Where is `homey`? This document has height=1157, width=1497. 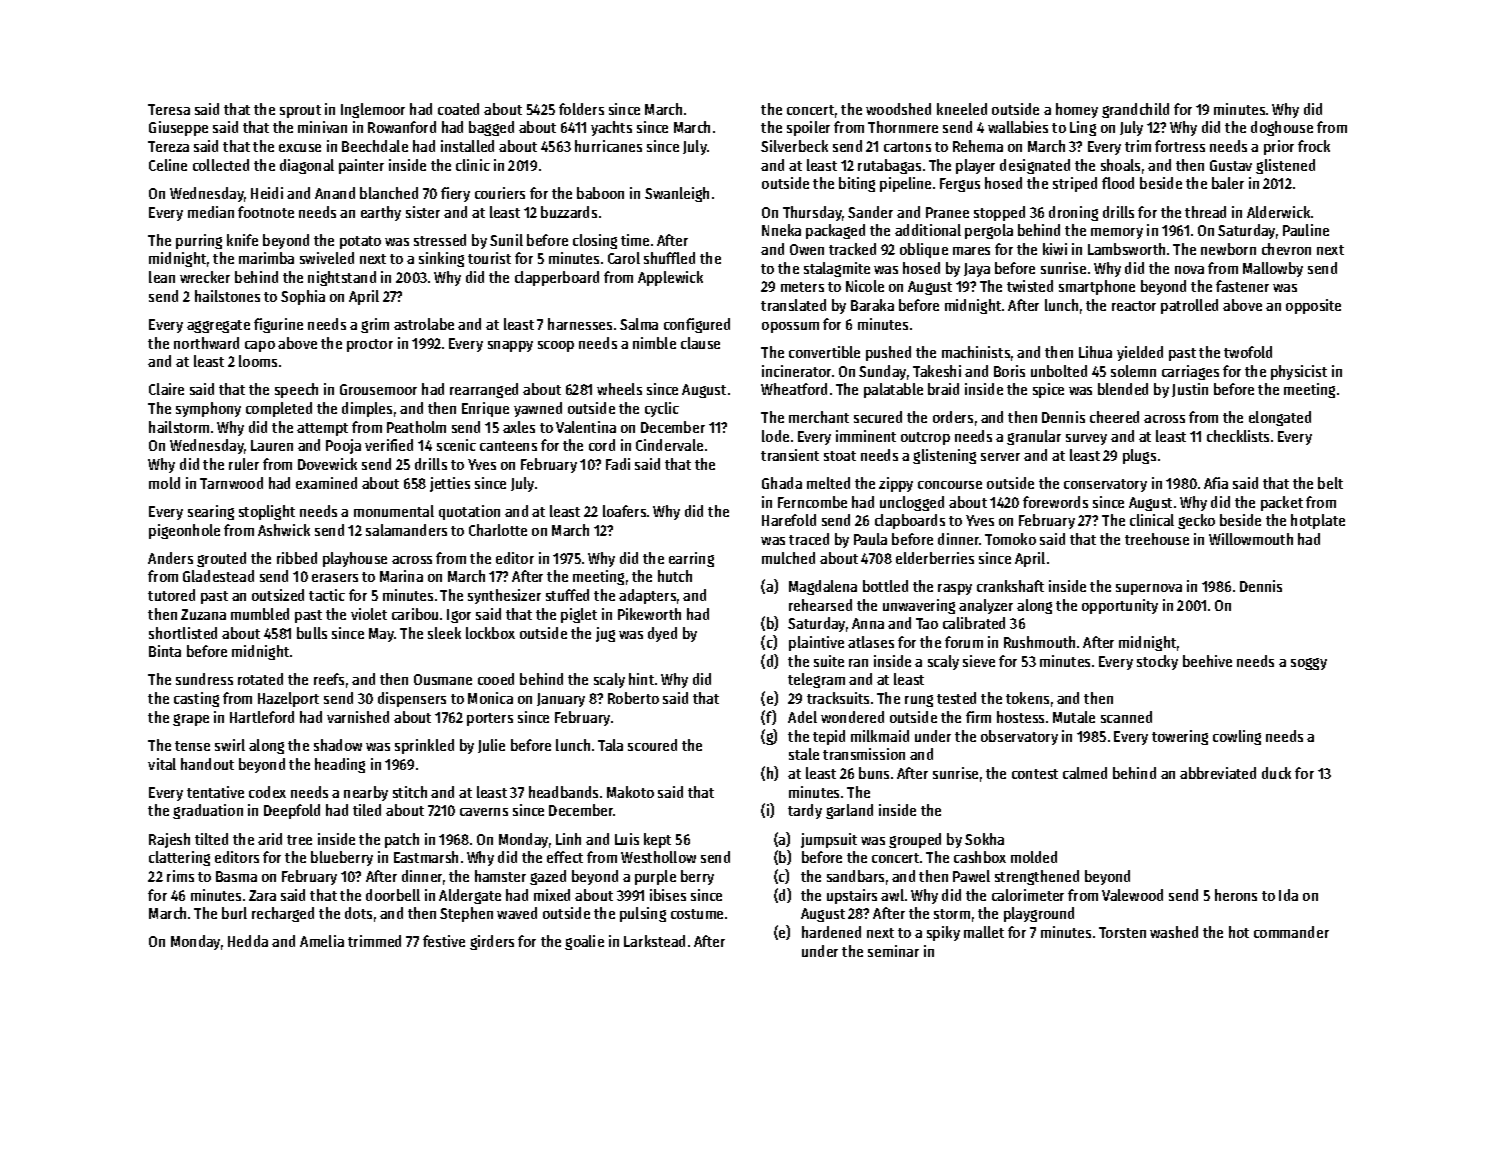 homey is located at coordinates (1077, 110).
